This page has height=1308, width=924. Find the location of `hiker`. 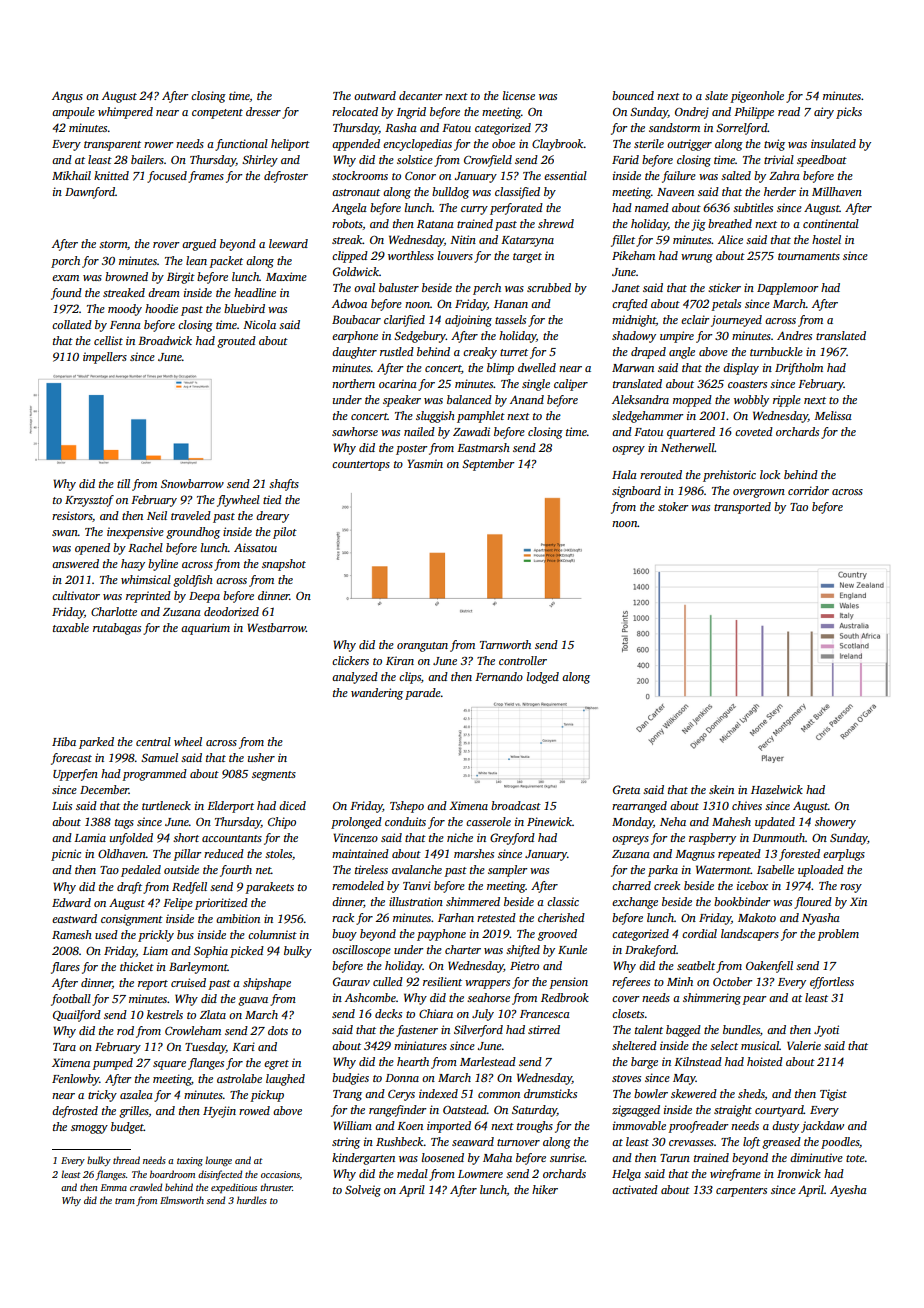

hiker is located at coordinates (545, 1189).
